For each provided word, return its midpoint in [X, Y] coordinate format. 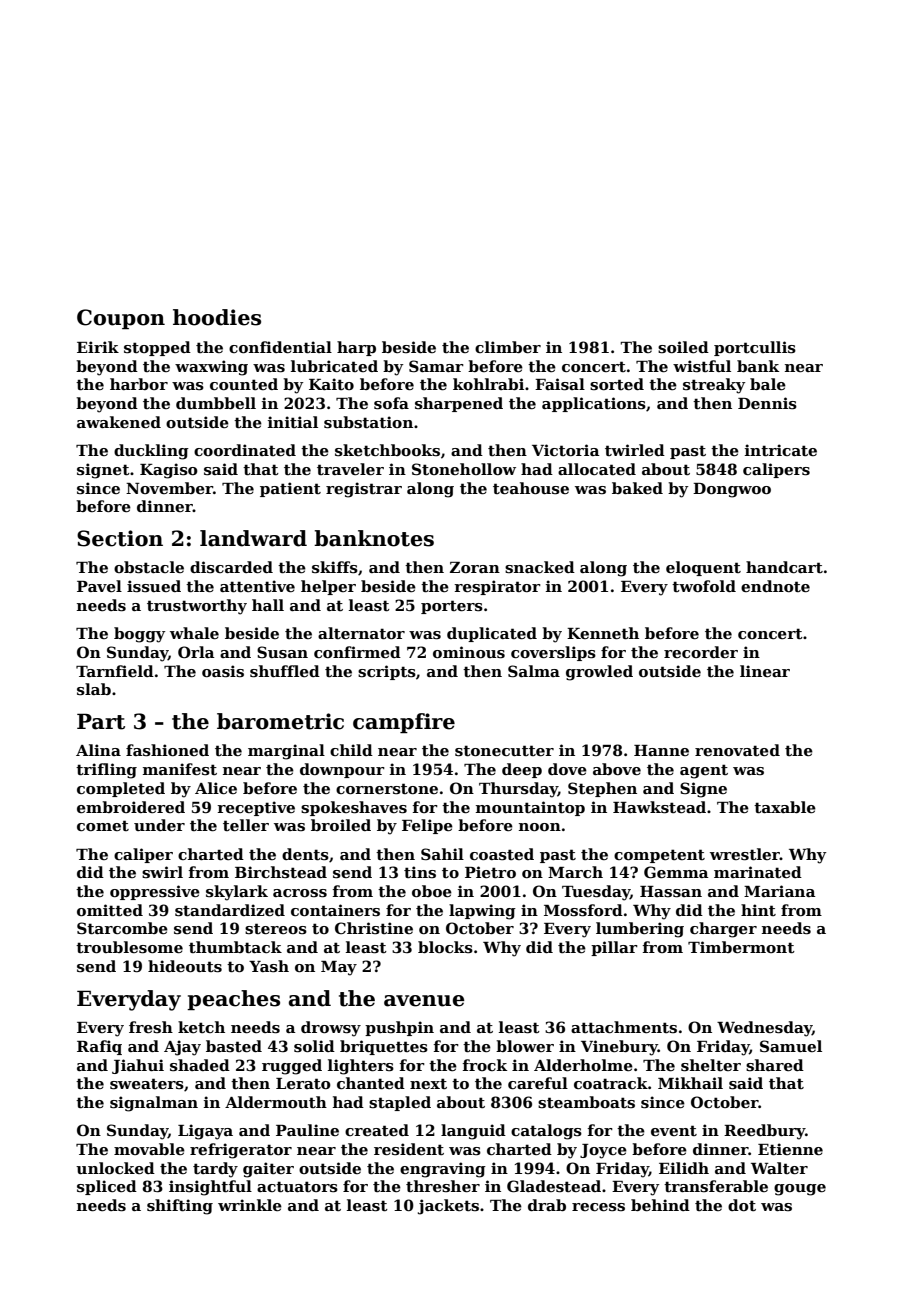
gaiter [268, 1170]
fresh [151, 1027]
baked [637, 488]
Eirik [98, 347]
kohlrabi [488, 384]
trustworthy [197, 607]
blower [525, 1046]
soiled [683, 347]
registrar [364, 490]
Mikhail [690, 1083]
